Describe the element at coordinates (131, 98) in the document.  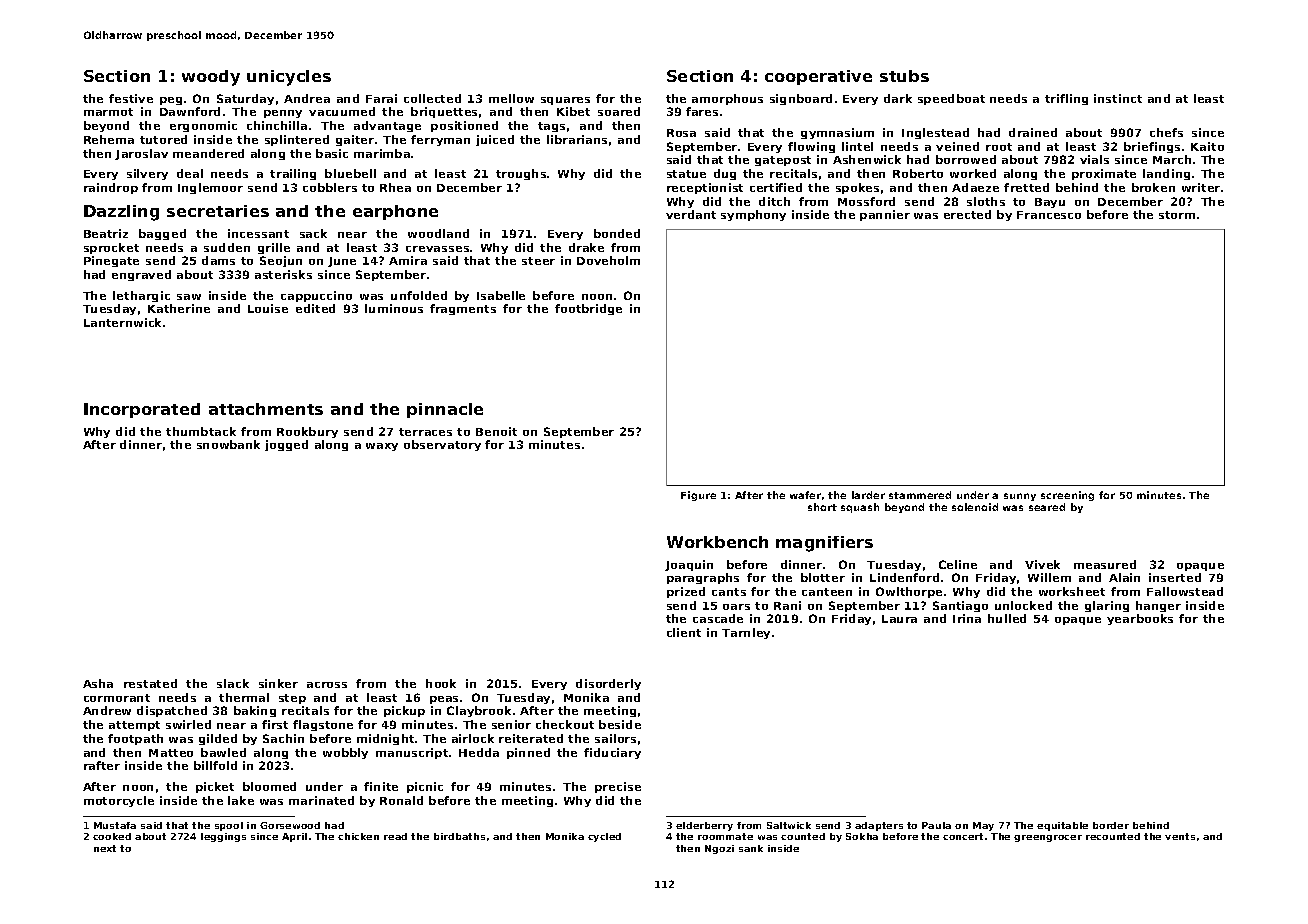
I see `festive` at that location.
